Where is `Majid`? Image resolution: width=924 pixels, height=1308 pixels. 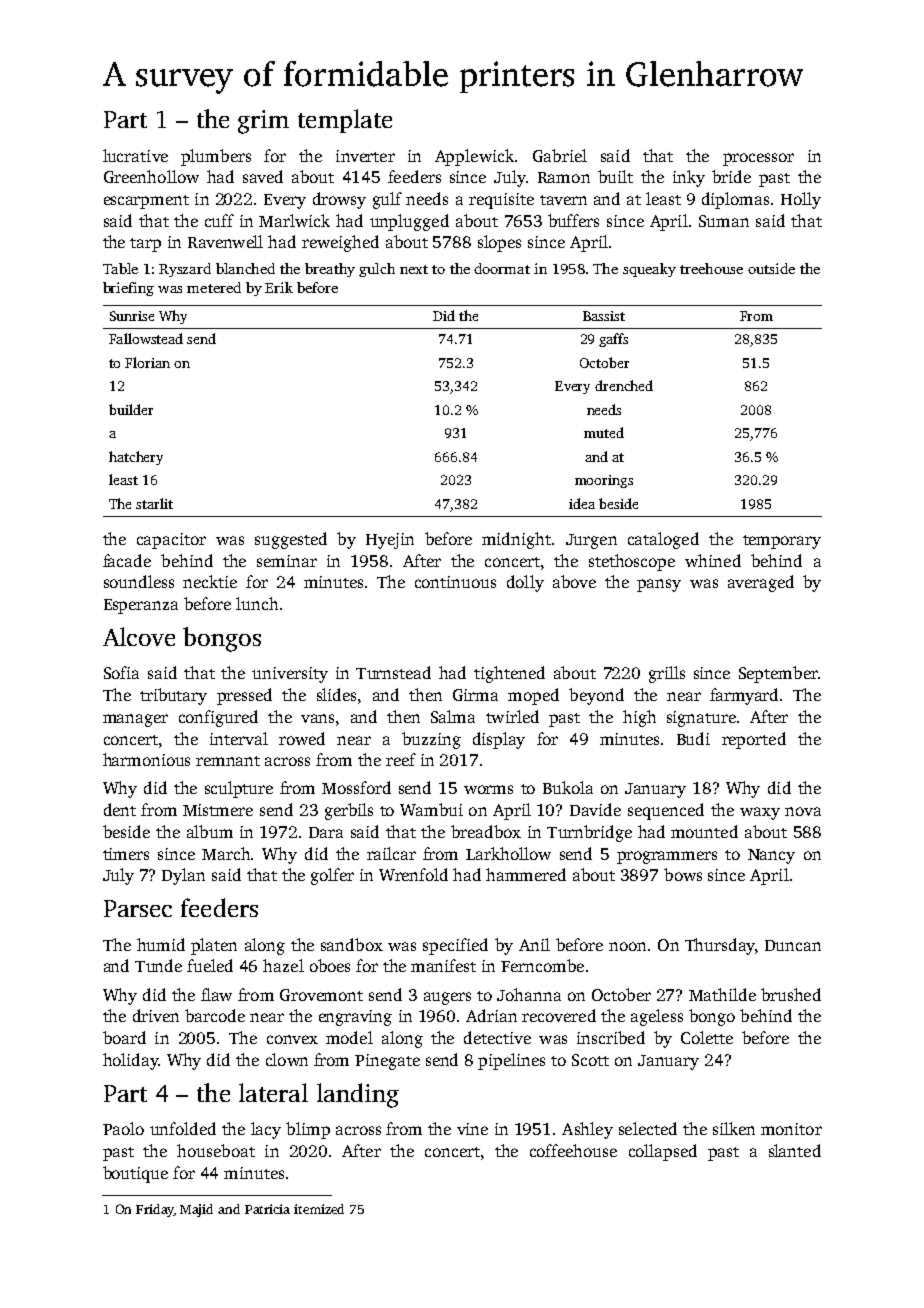 Majid is located at coordinates (196, 1210).
